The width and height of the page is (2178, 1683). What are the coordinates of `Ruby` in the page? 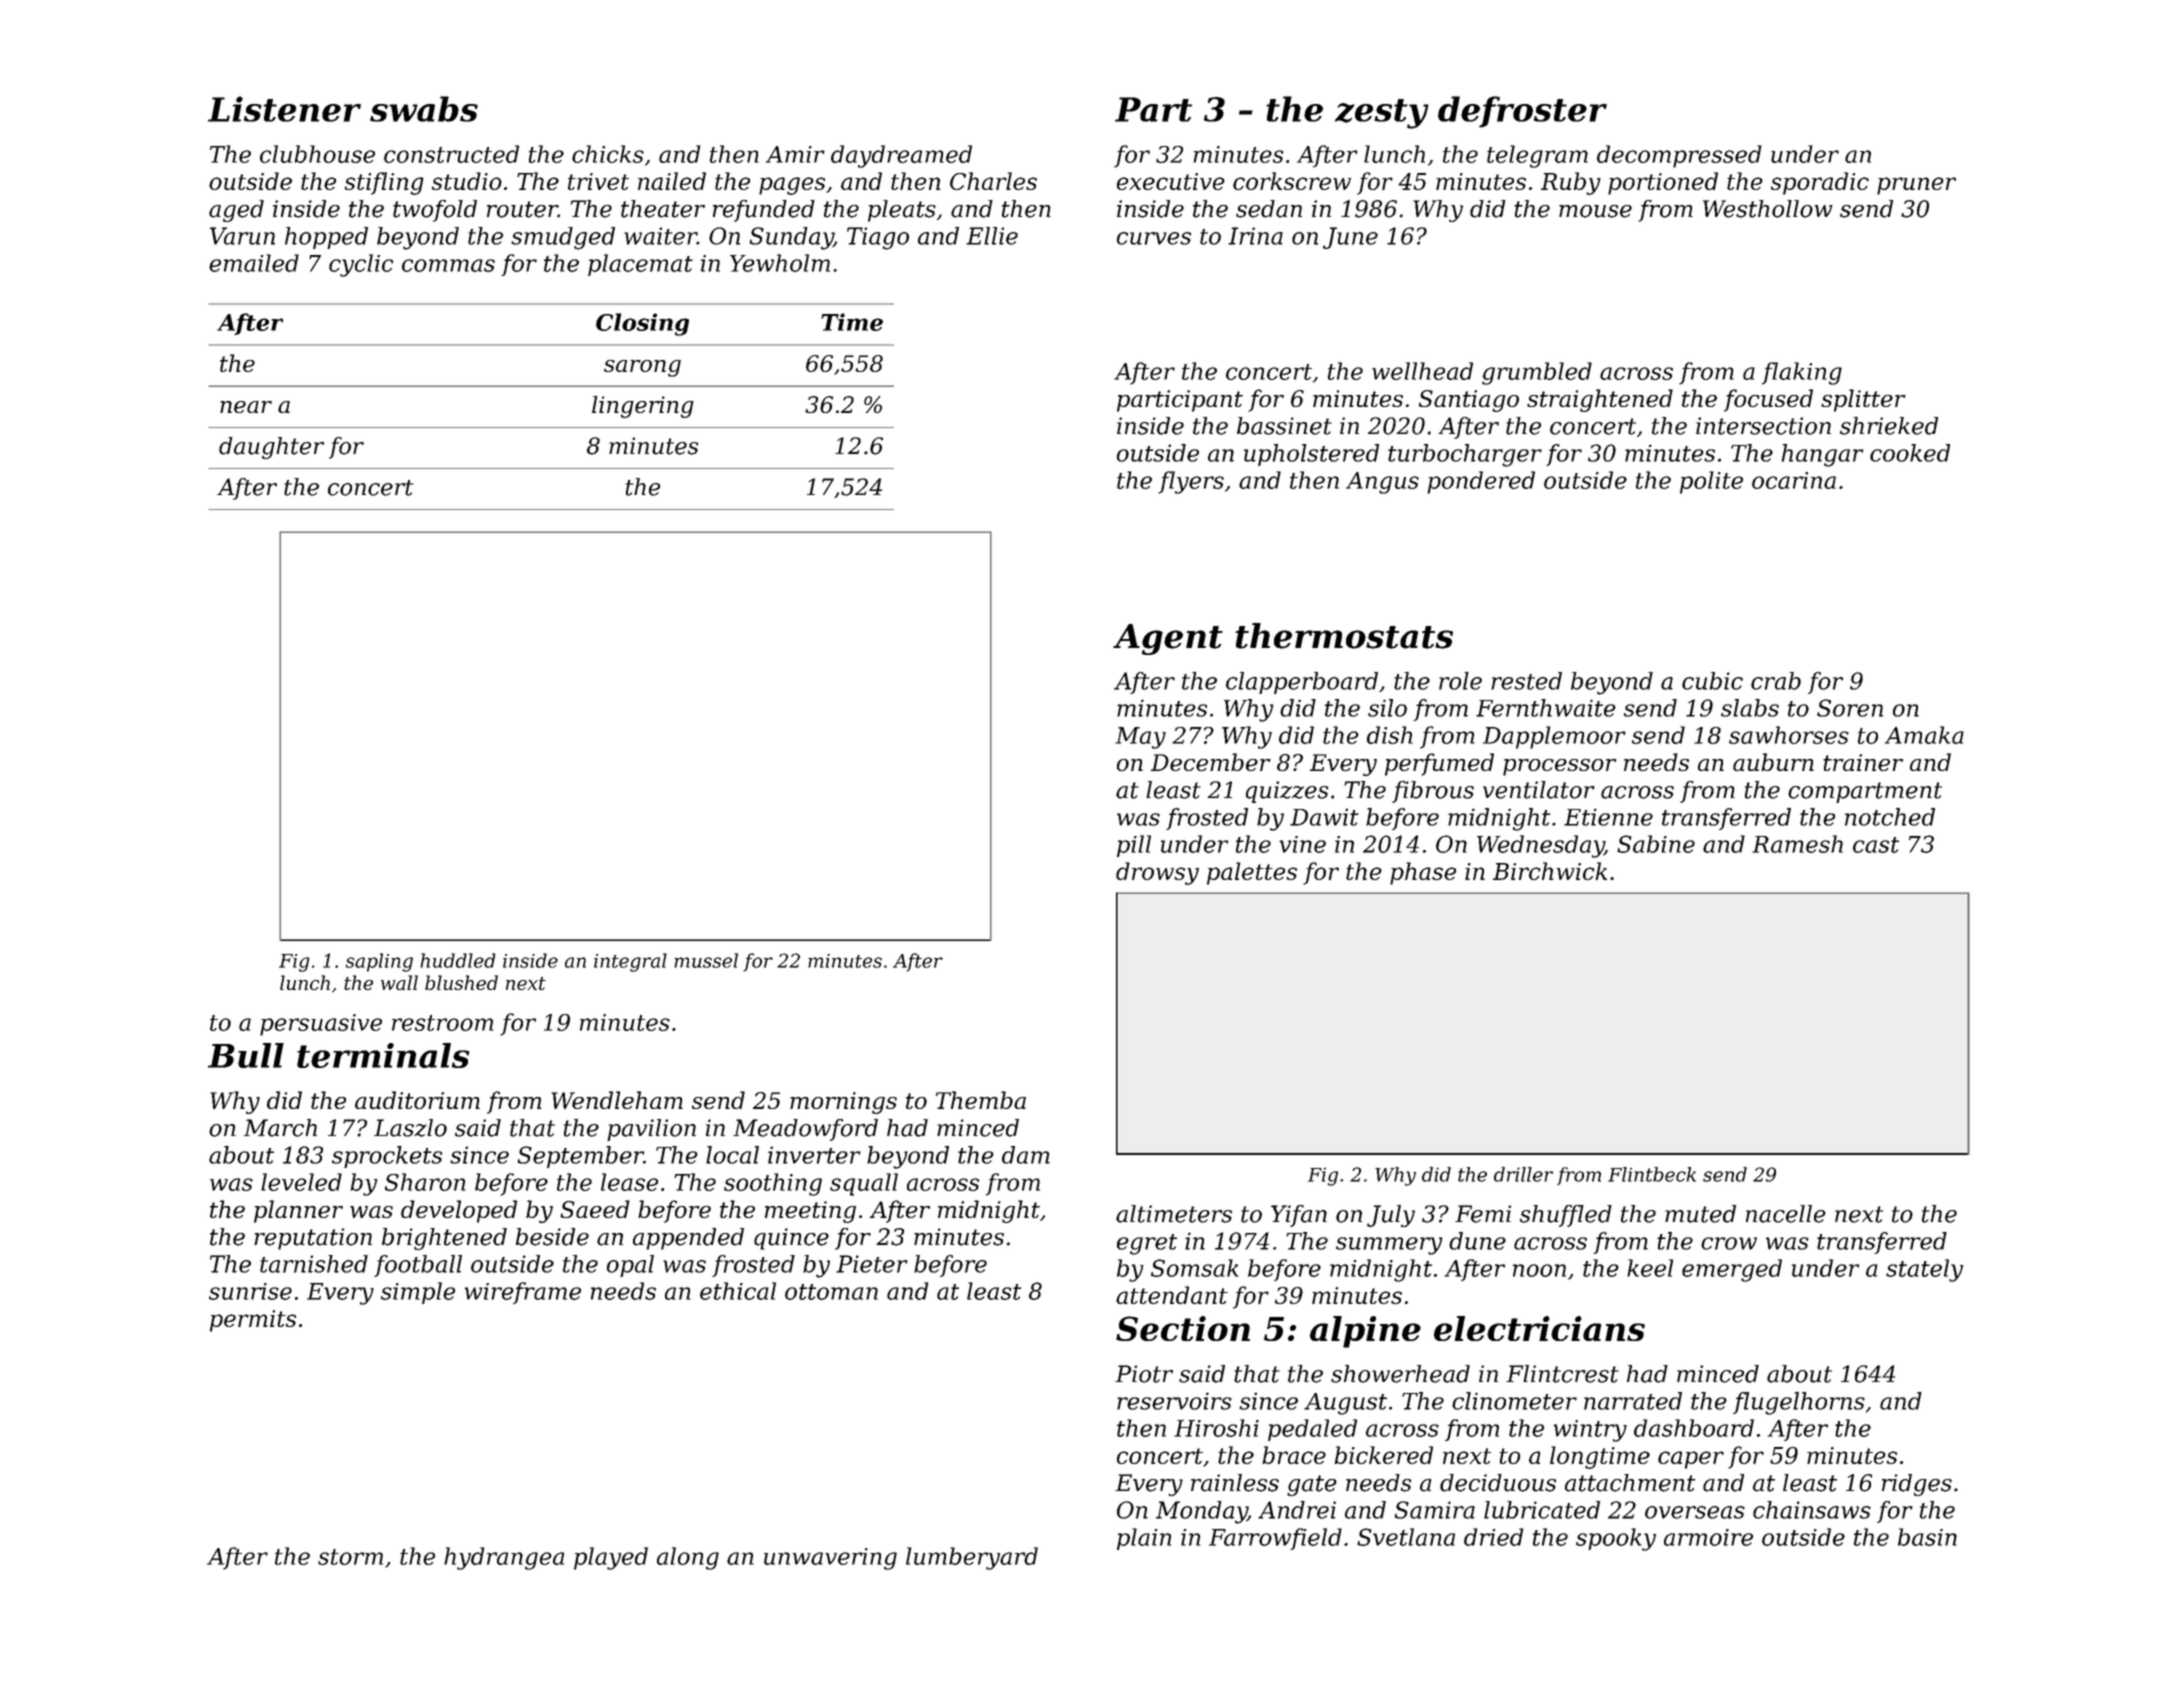 It's located at (1571, 183).
